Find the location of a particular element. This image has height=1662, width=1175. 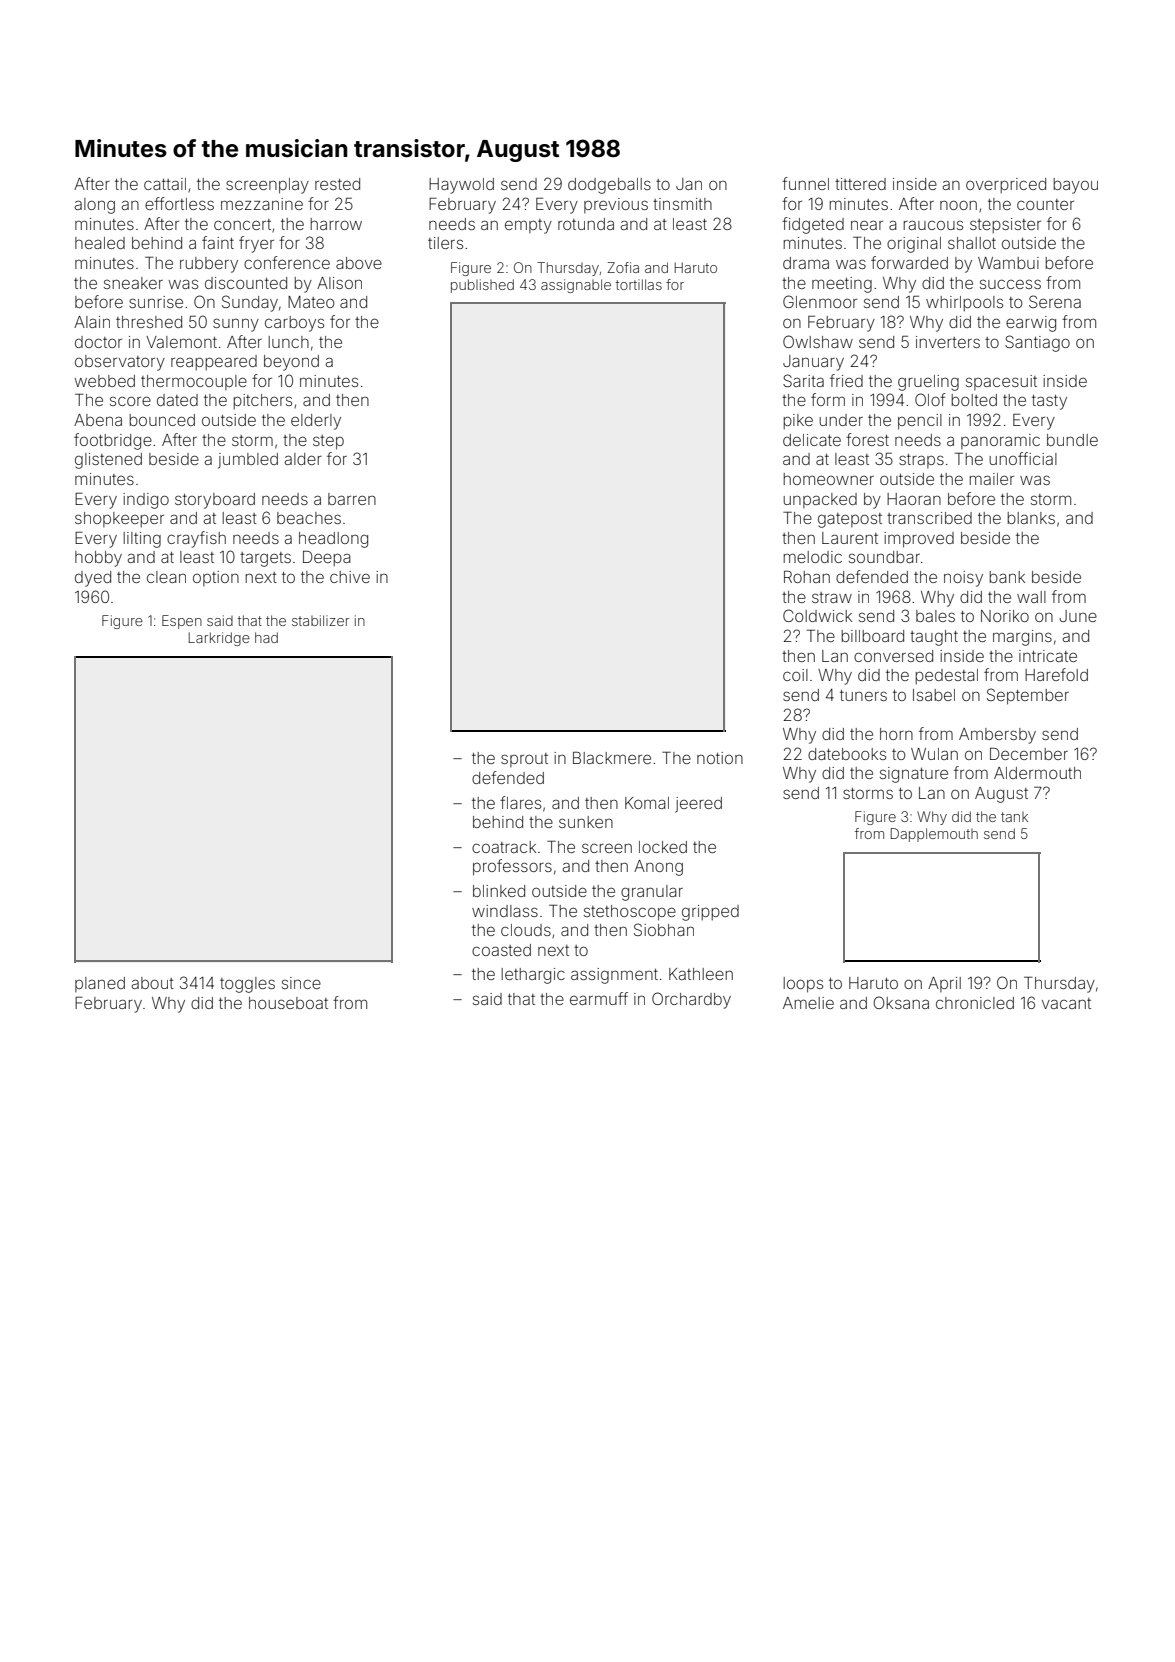

Zofia is located at coordinates (623, 267).
